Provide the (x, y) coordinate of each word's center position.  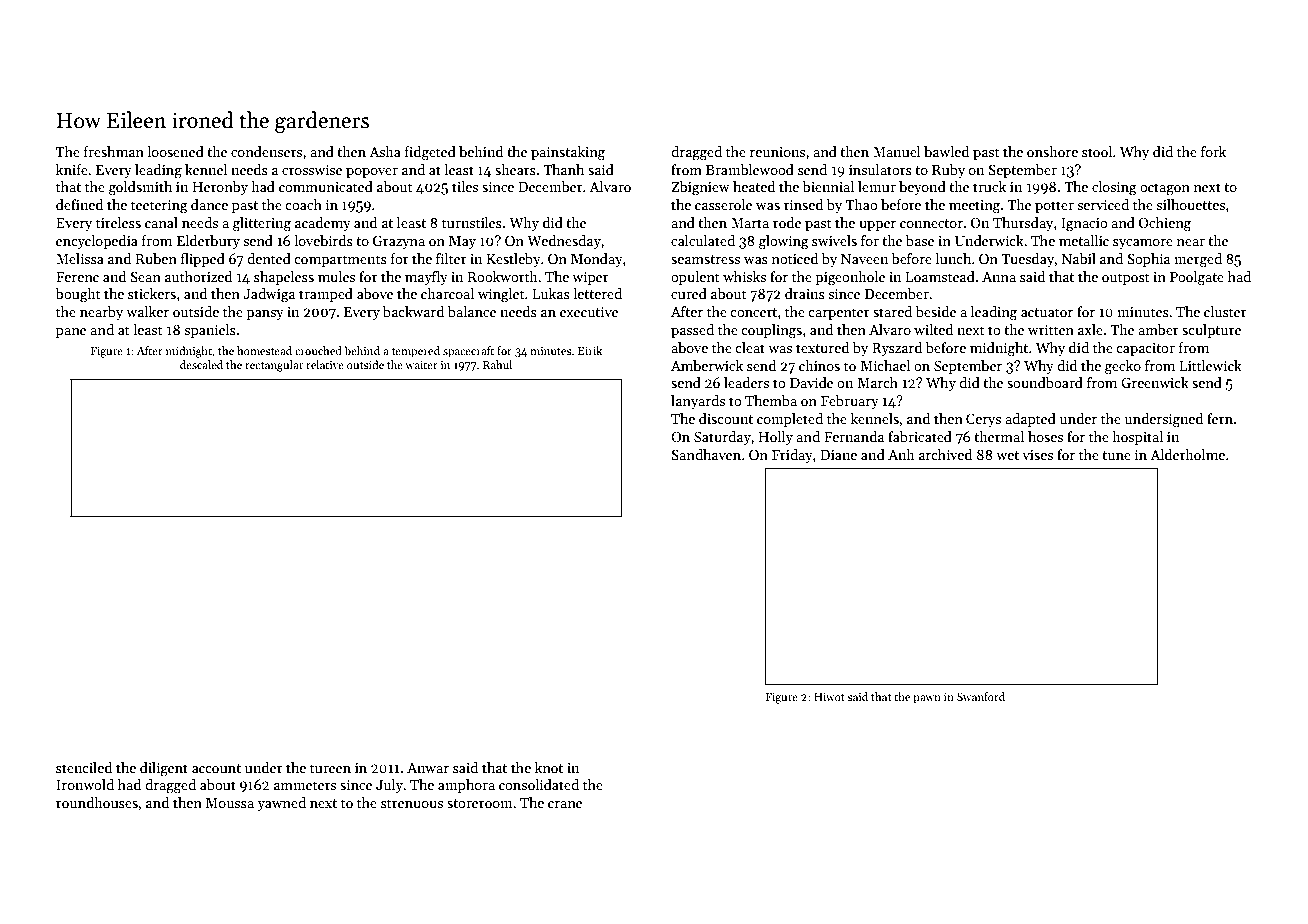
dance (209, 204)
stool (1097, 151)
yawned (281, 804)
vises (1037, 455)
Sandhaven (706, 454)
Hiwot (829, 697)
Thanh (563, 169)
